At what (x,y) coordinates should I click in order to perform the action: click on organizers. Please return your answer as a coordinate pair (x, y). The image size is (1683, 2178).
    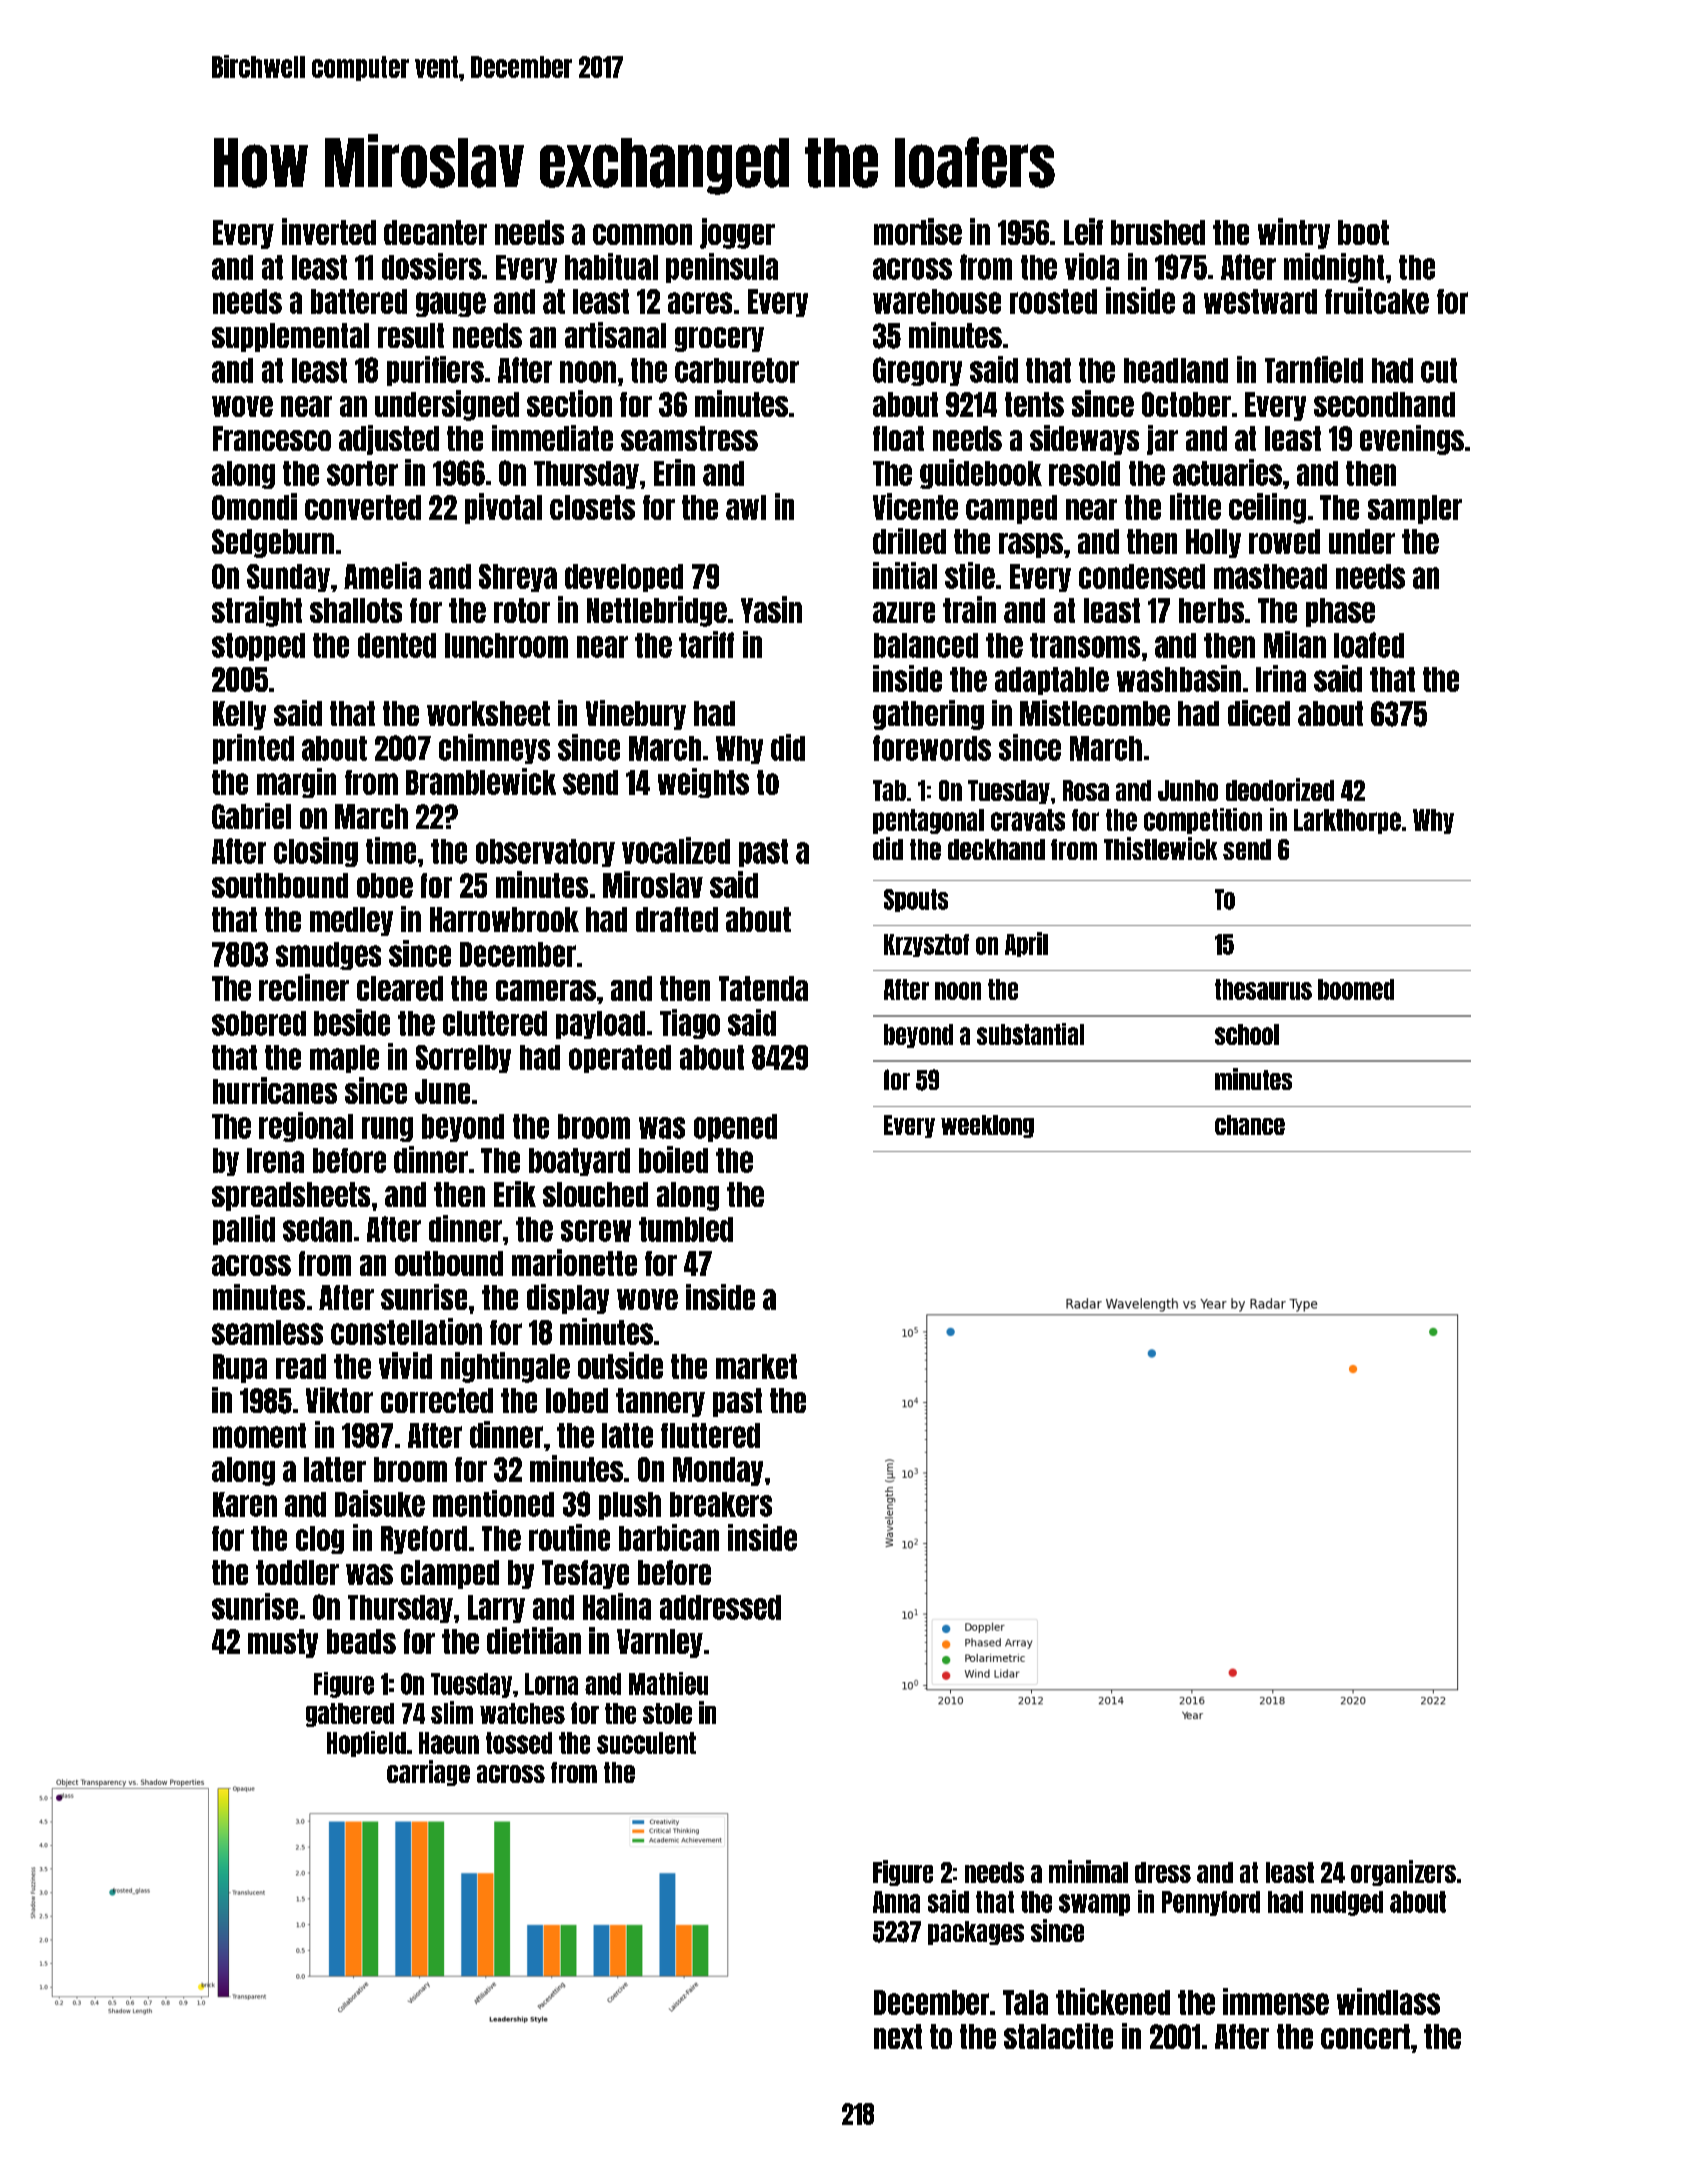
    Looking at the image, I should click on (1403, 1873).
